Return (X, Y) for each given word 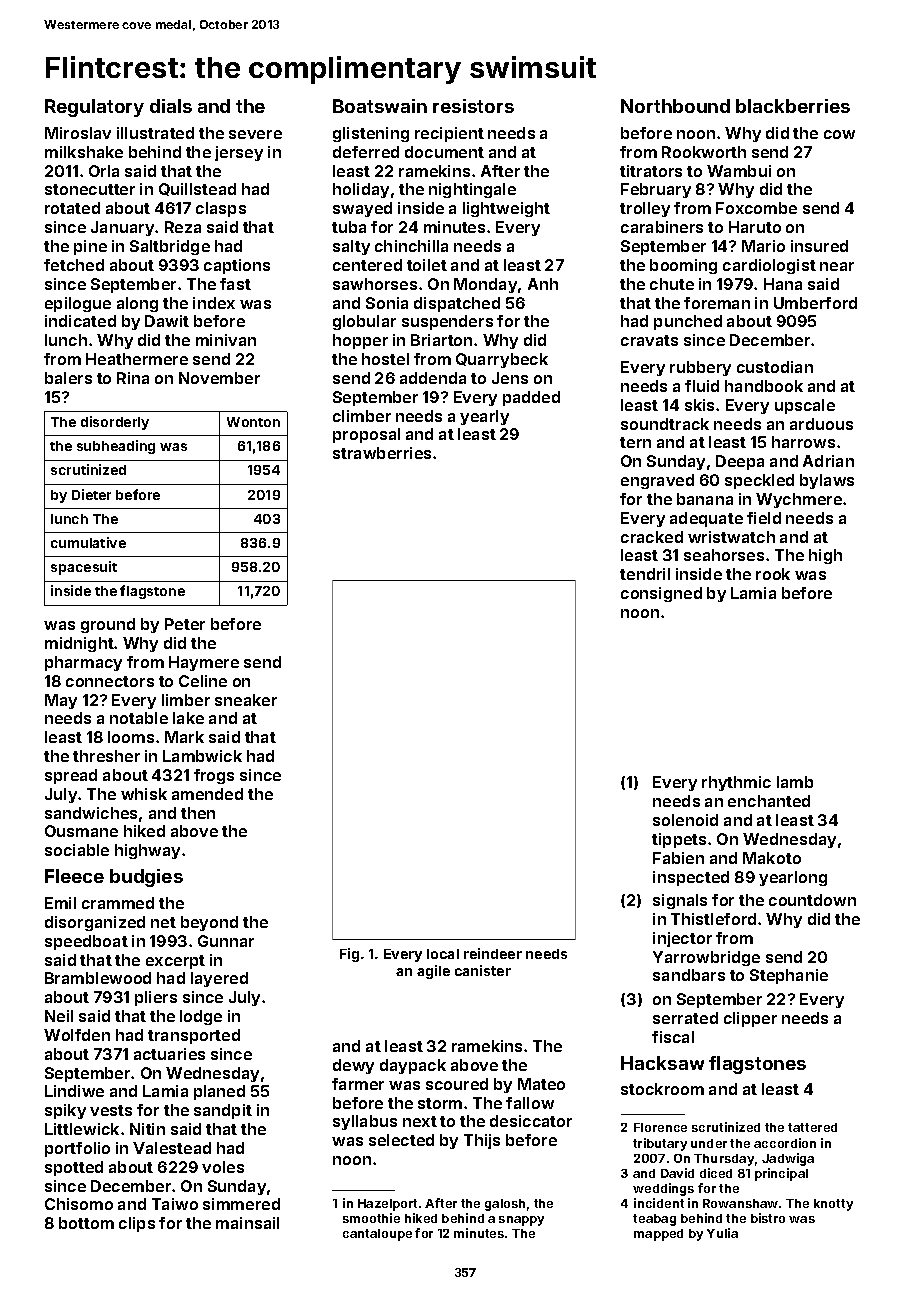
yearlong (793, 878)
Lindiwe (74, 1091)
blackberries (793, 106)
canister (483, 970)
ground (108, 625)
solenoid (685, 820)
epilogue (78, 304)
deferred (366, 152)
